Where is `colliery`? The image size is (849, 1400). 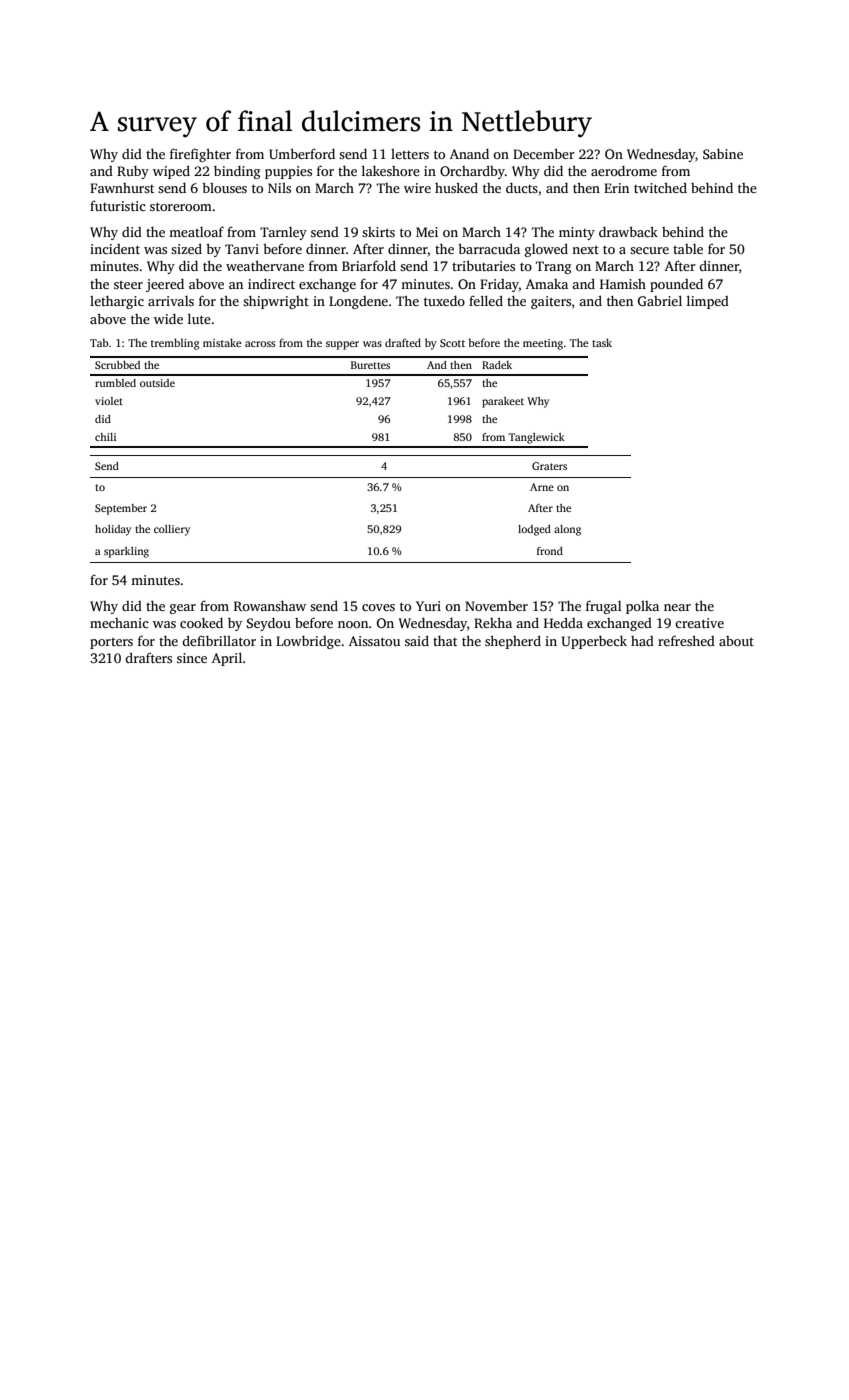 colliery is located at coordinates (172, 530).
